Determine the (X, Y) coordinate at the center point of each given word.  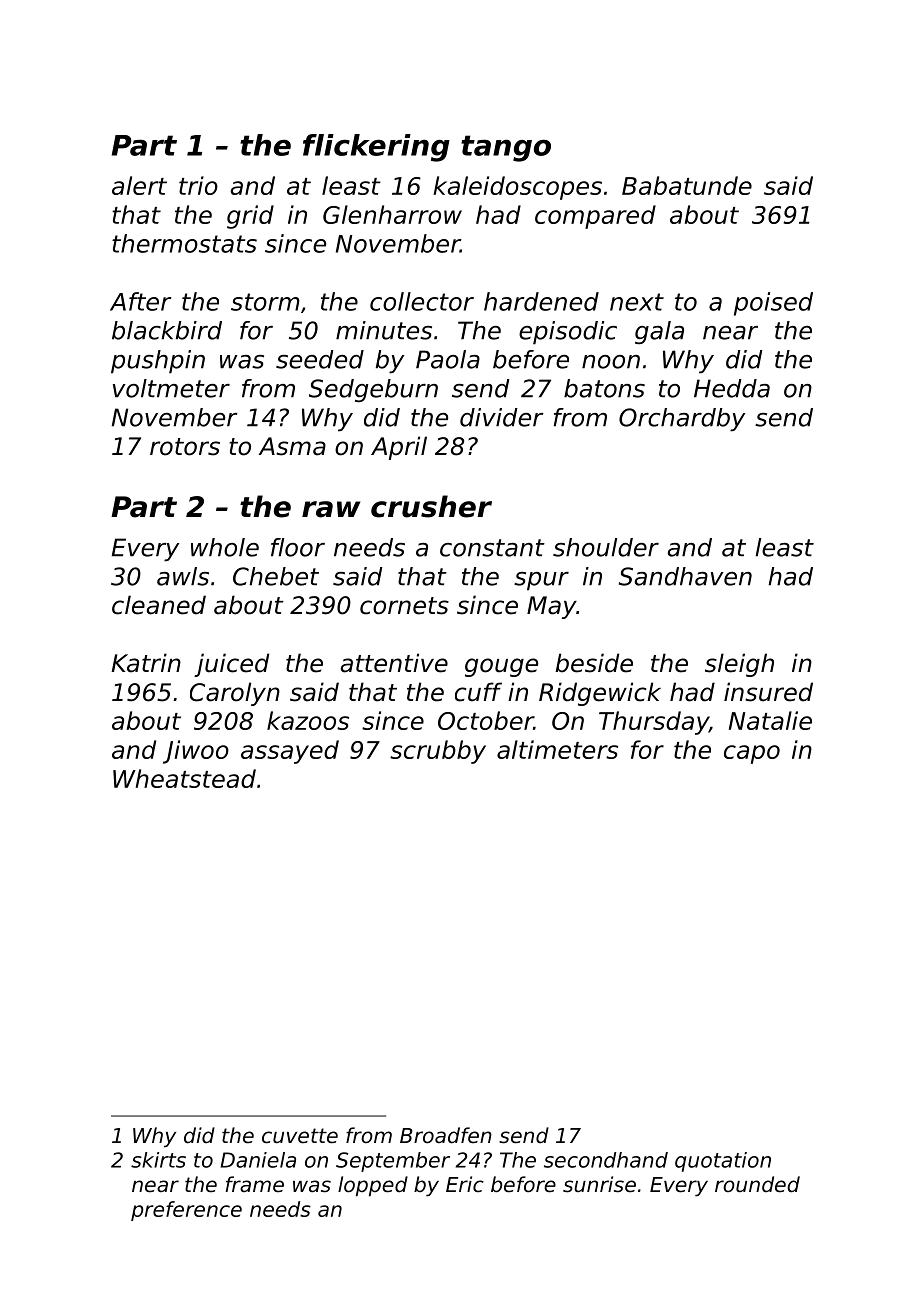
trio (198, 185)
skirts (158, 1160)
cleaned (159, 605)
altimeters (557, 749)
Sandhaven (685, 576)
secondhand (606, 1160)
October (486, 720)
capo (752, 754)
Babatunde (687, 185)
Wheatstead (184, 778)
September (393, 1162)
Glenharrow (392, 214)
